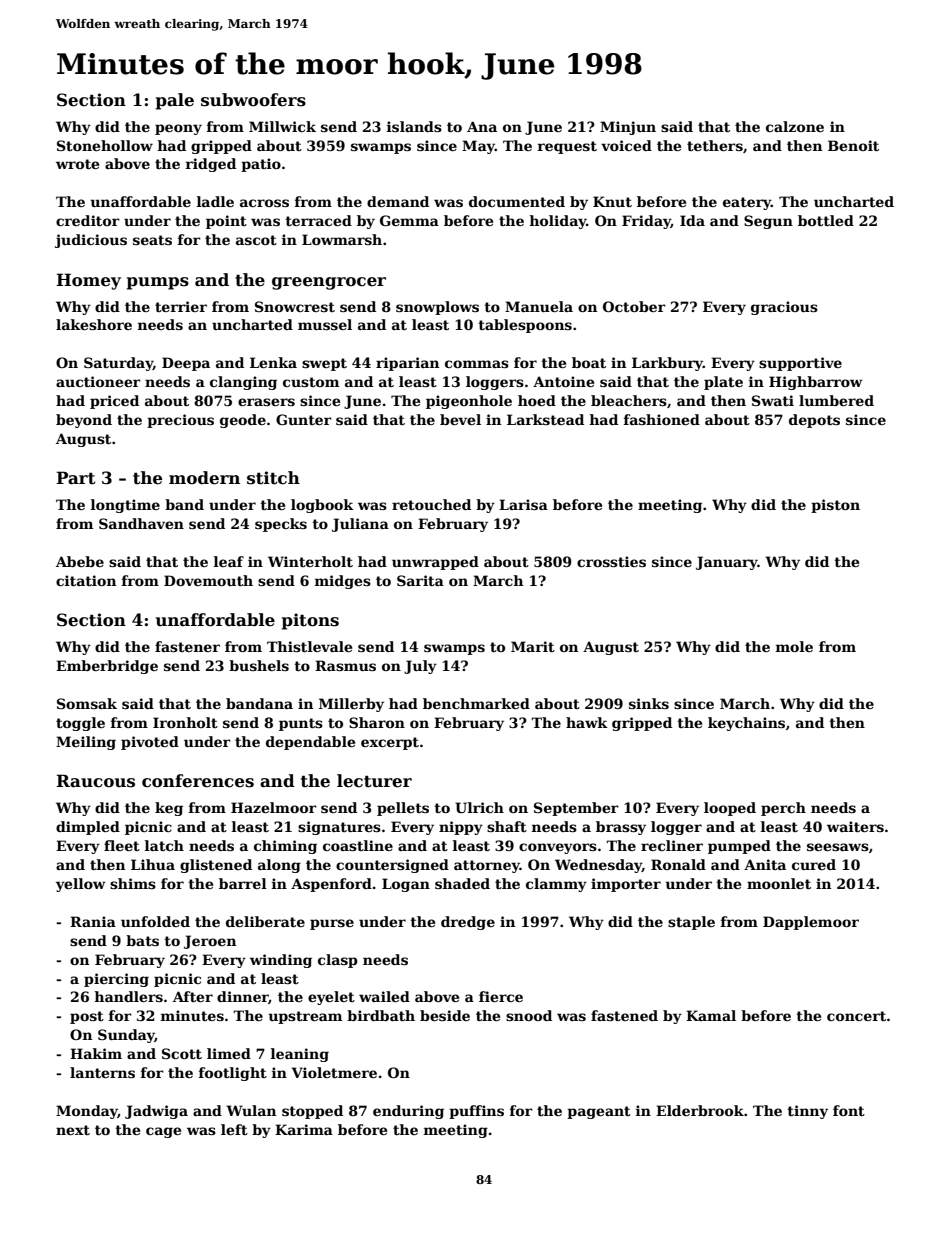 The height and width of the screenshot is (1233, 952). What do you see at coordinates (691, 923) in the screenshot?
I see `staple` at bounding box center [691, 923].
